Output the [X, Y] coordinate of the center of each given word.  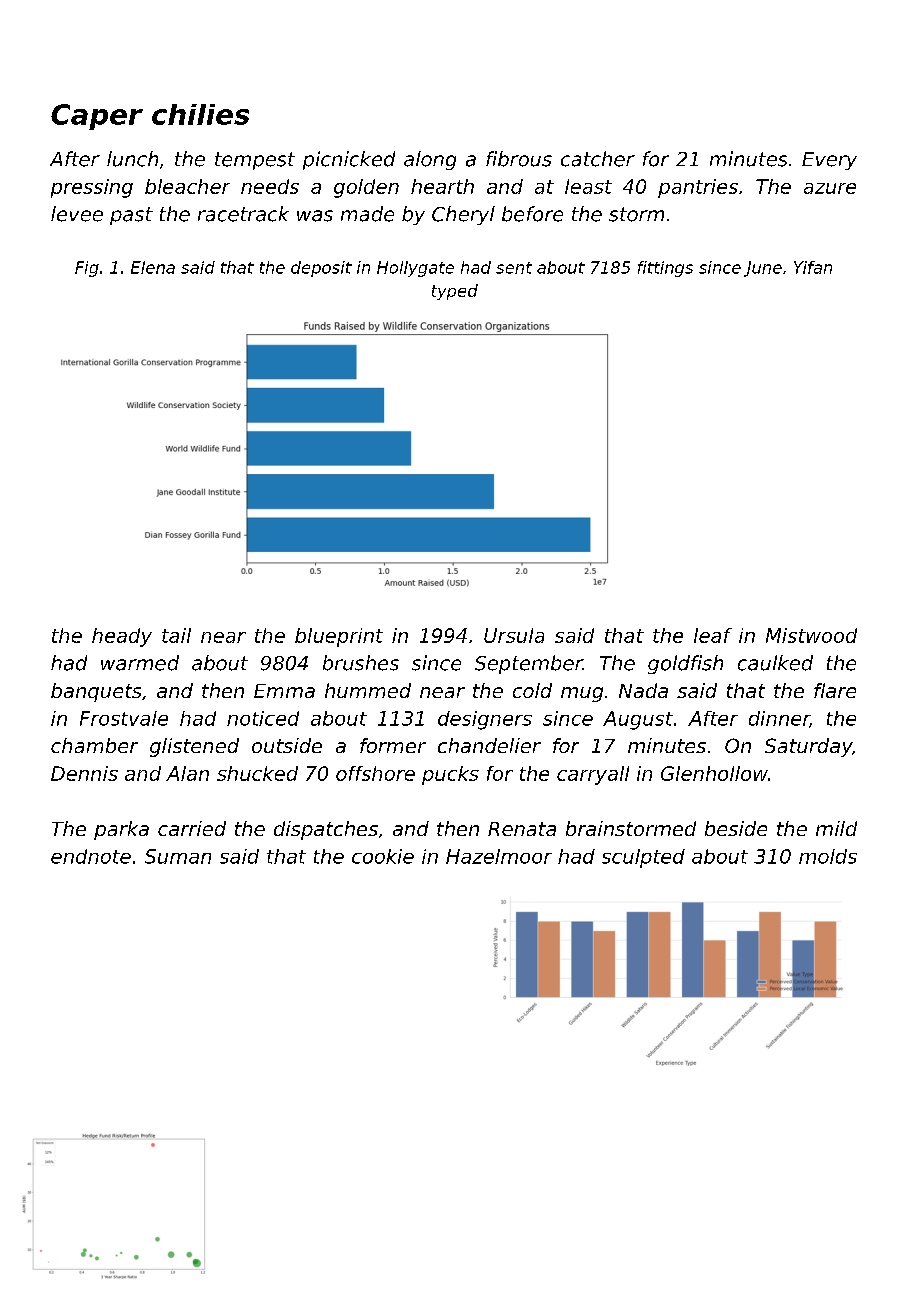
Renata [522, 829]
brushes [361, 663]
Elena [153, 267]
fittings [665, 269]
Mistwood [811, 635]
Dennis [84, 773]
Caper [97, 117]
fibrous [519, 159]
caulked [775, 663]
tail [176, 635]
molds [828, 856]
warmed [140, 663]
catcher [598, 159]
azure [830, 188]
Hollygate [415, 269]
